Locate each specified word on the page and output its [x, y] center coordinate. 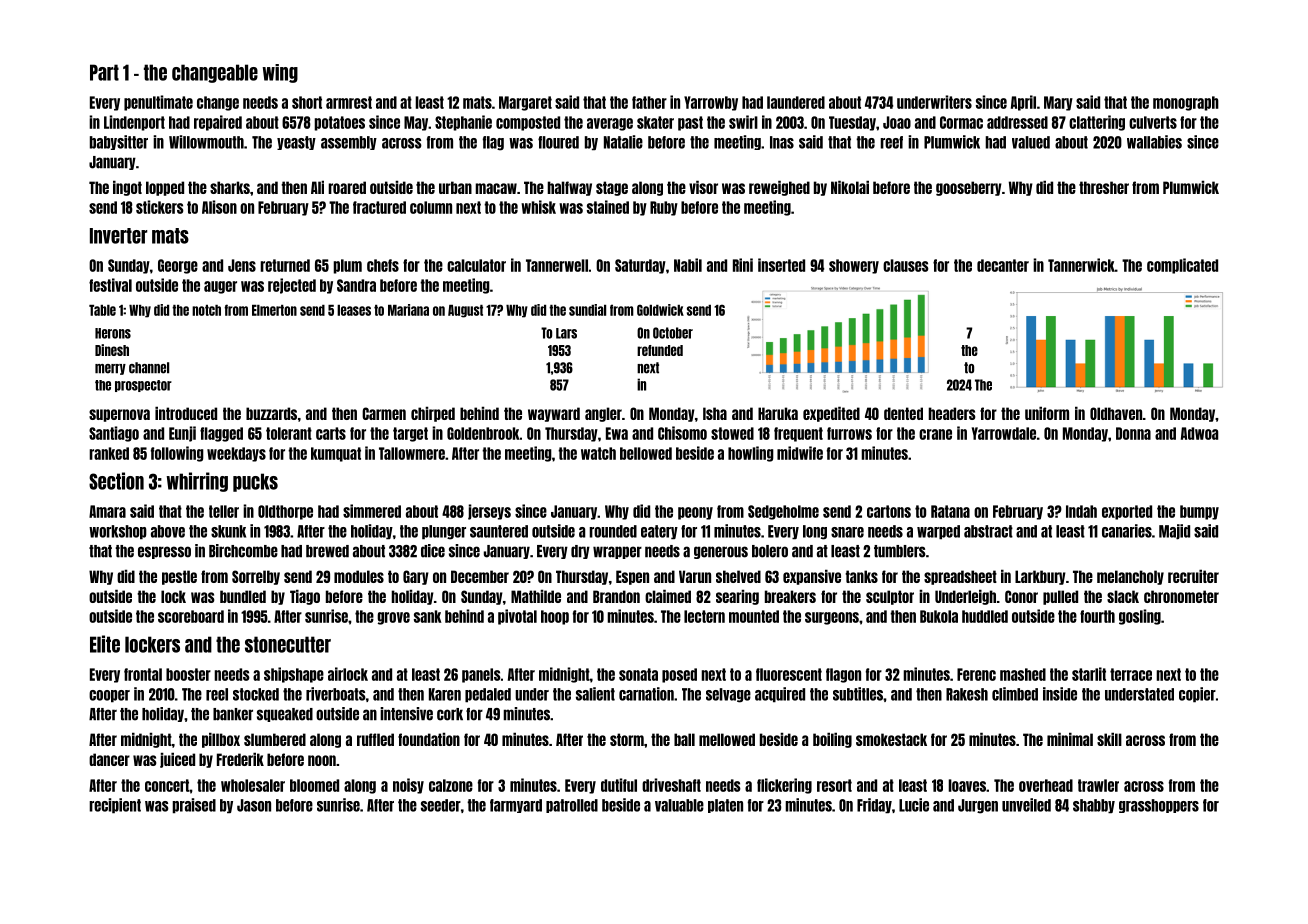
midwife [800, 453]
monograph [1186, 103]
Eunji [182, 434]
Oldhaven [1116, 413]
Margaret [525, 103]
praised [194, 806]
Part [104, 72]
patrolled [572, 806]
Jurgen [978, 806]
